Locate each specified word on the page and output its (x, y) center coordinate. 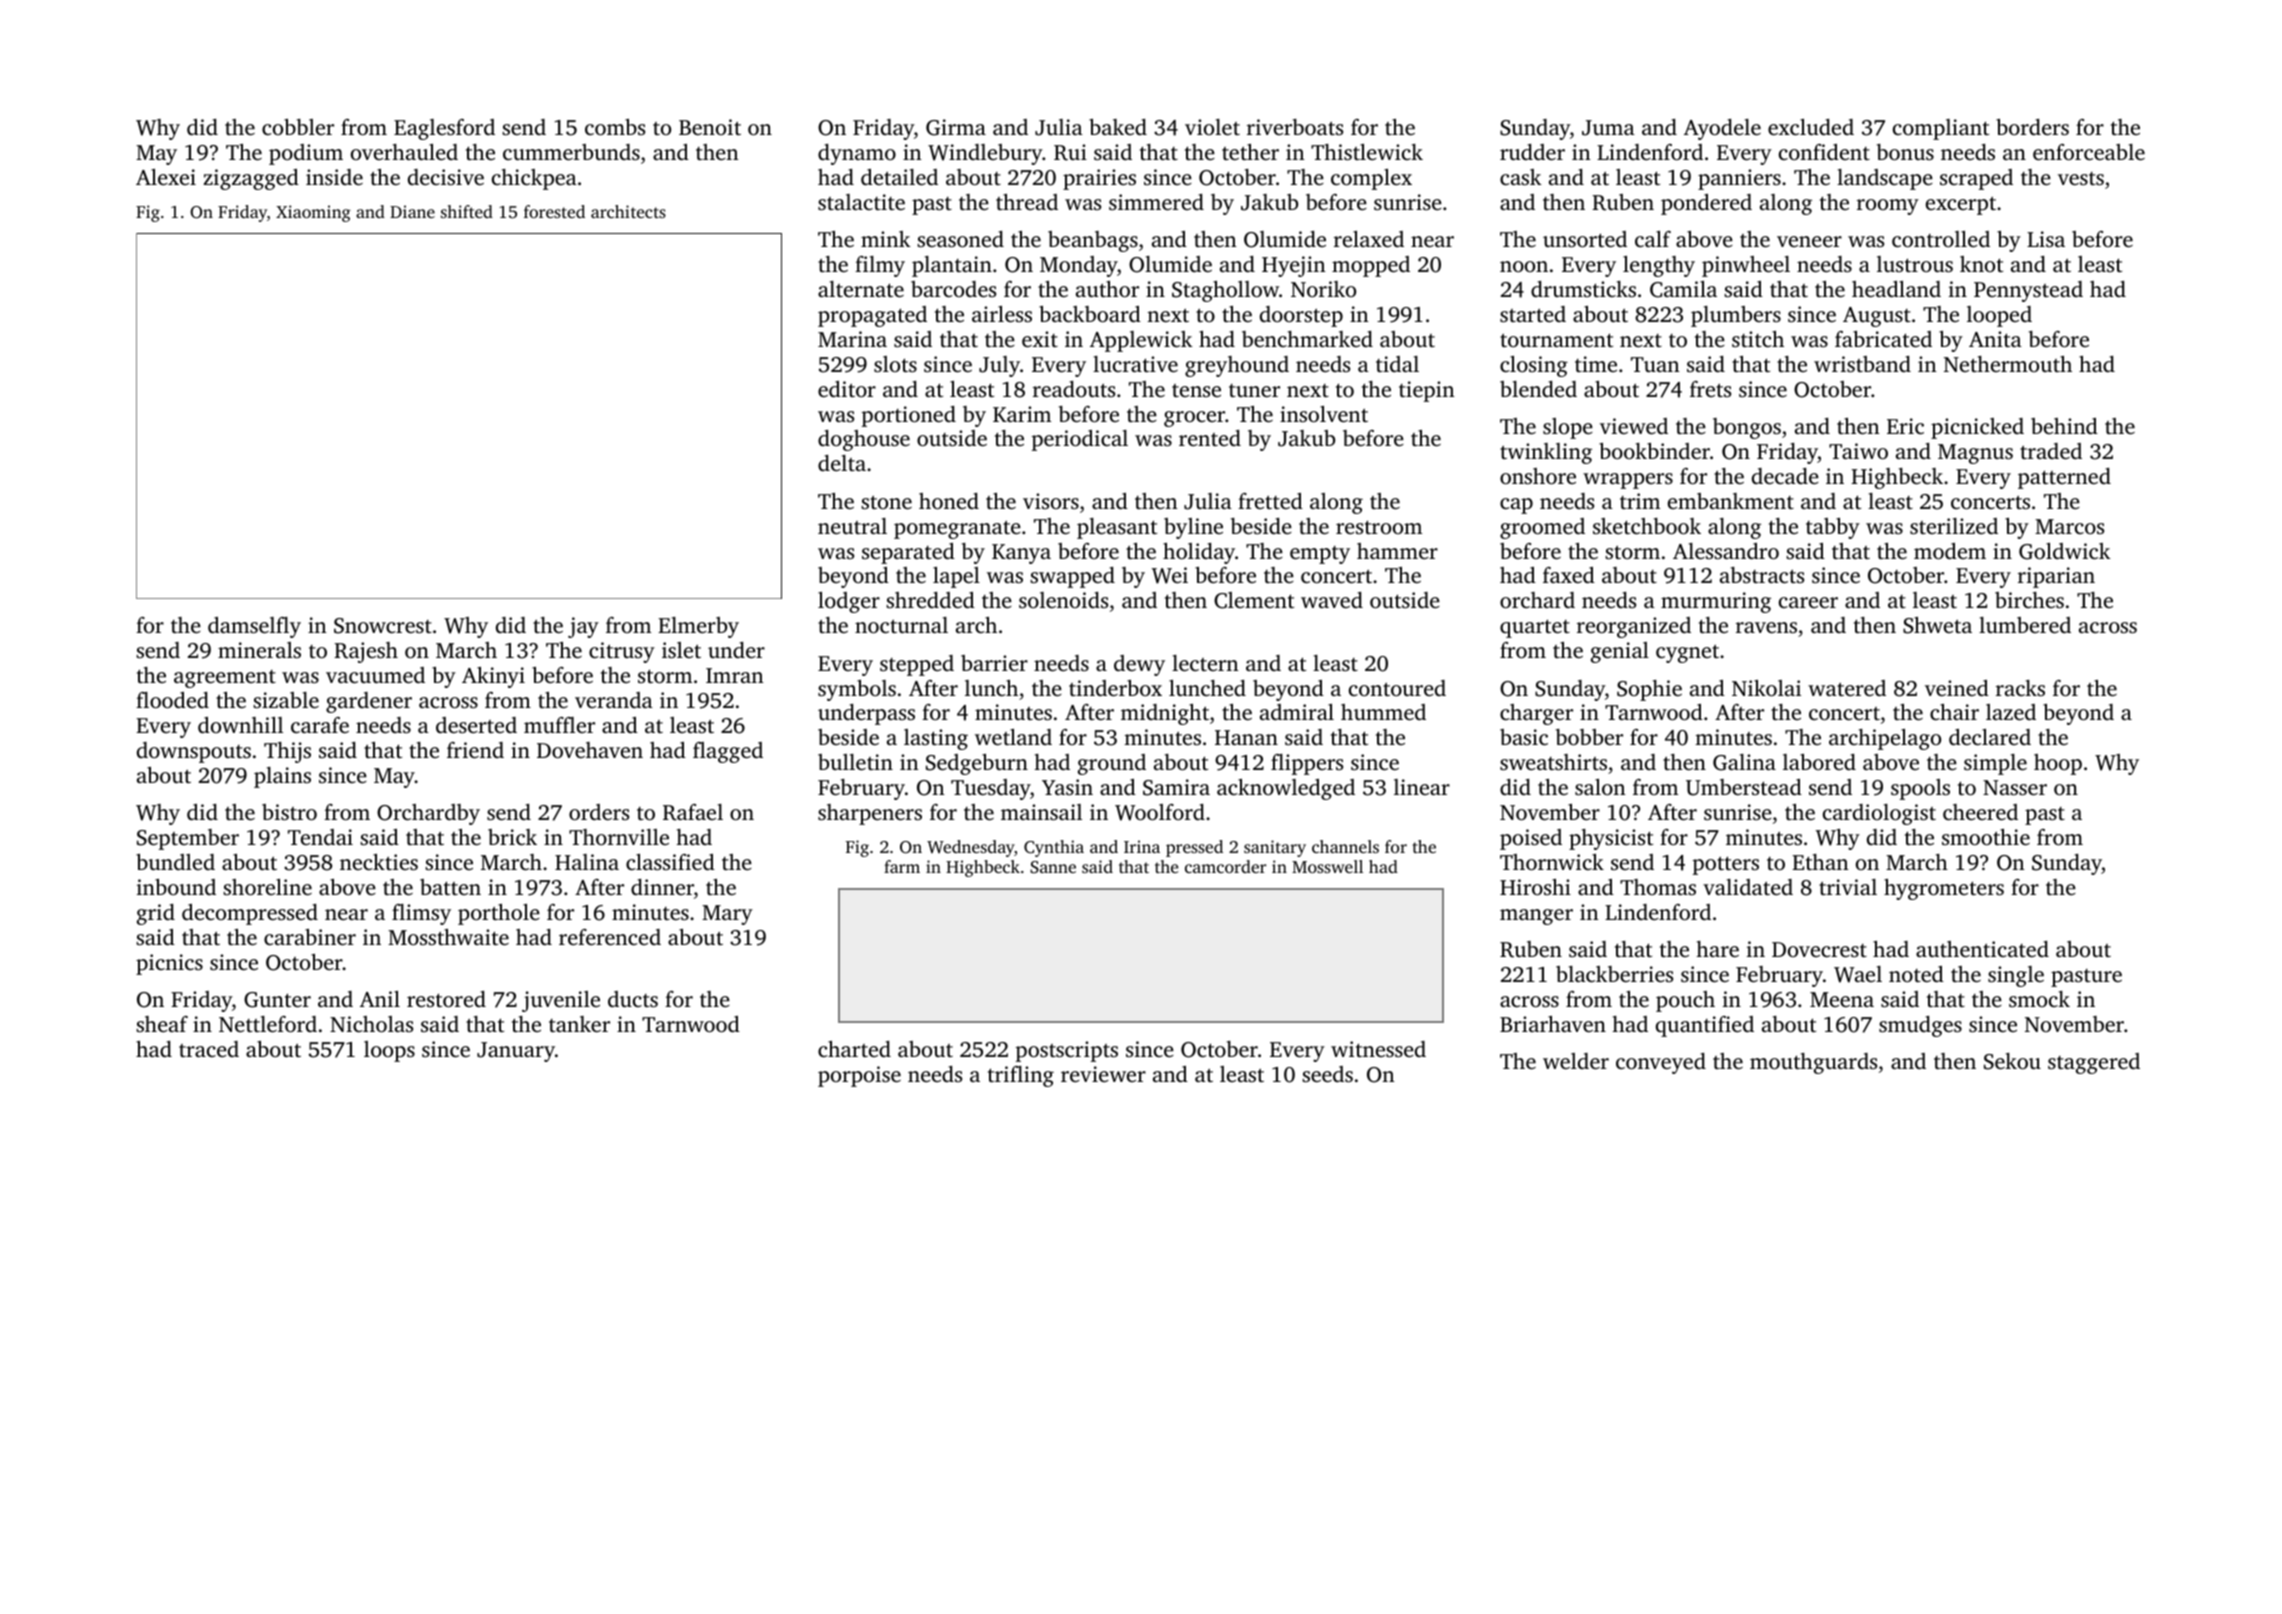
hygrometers (1944, 889)
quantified (1705, 1026)
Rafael (693, 812)
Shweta (1937, 625)
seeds (1327, 1074)
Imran (735, 675)
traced (209, 1049)
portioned (909, 416)
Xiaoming (313, 213)
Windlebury (985, 154)
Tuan (1655, 364)
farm (902, 866)
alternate (861, 289)
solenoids (1063, 600)
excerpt (1961, 206)
